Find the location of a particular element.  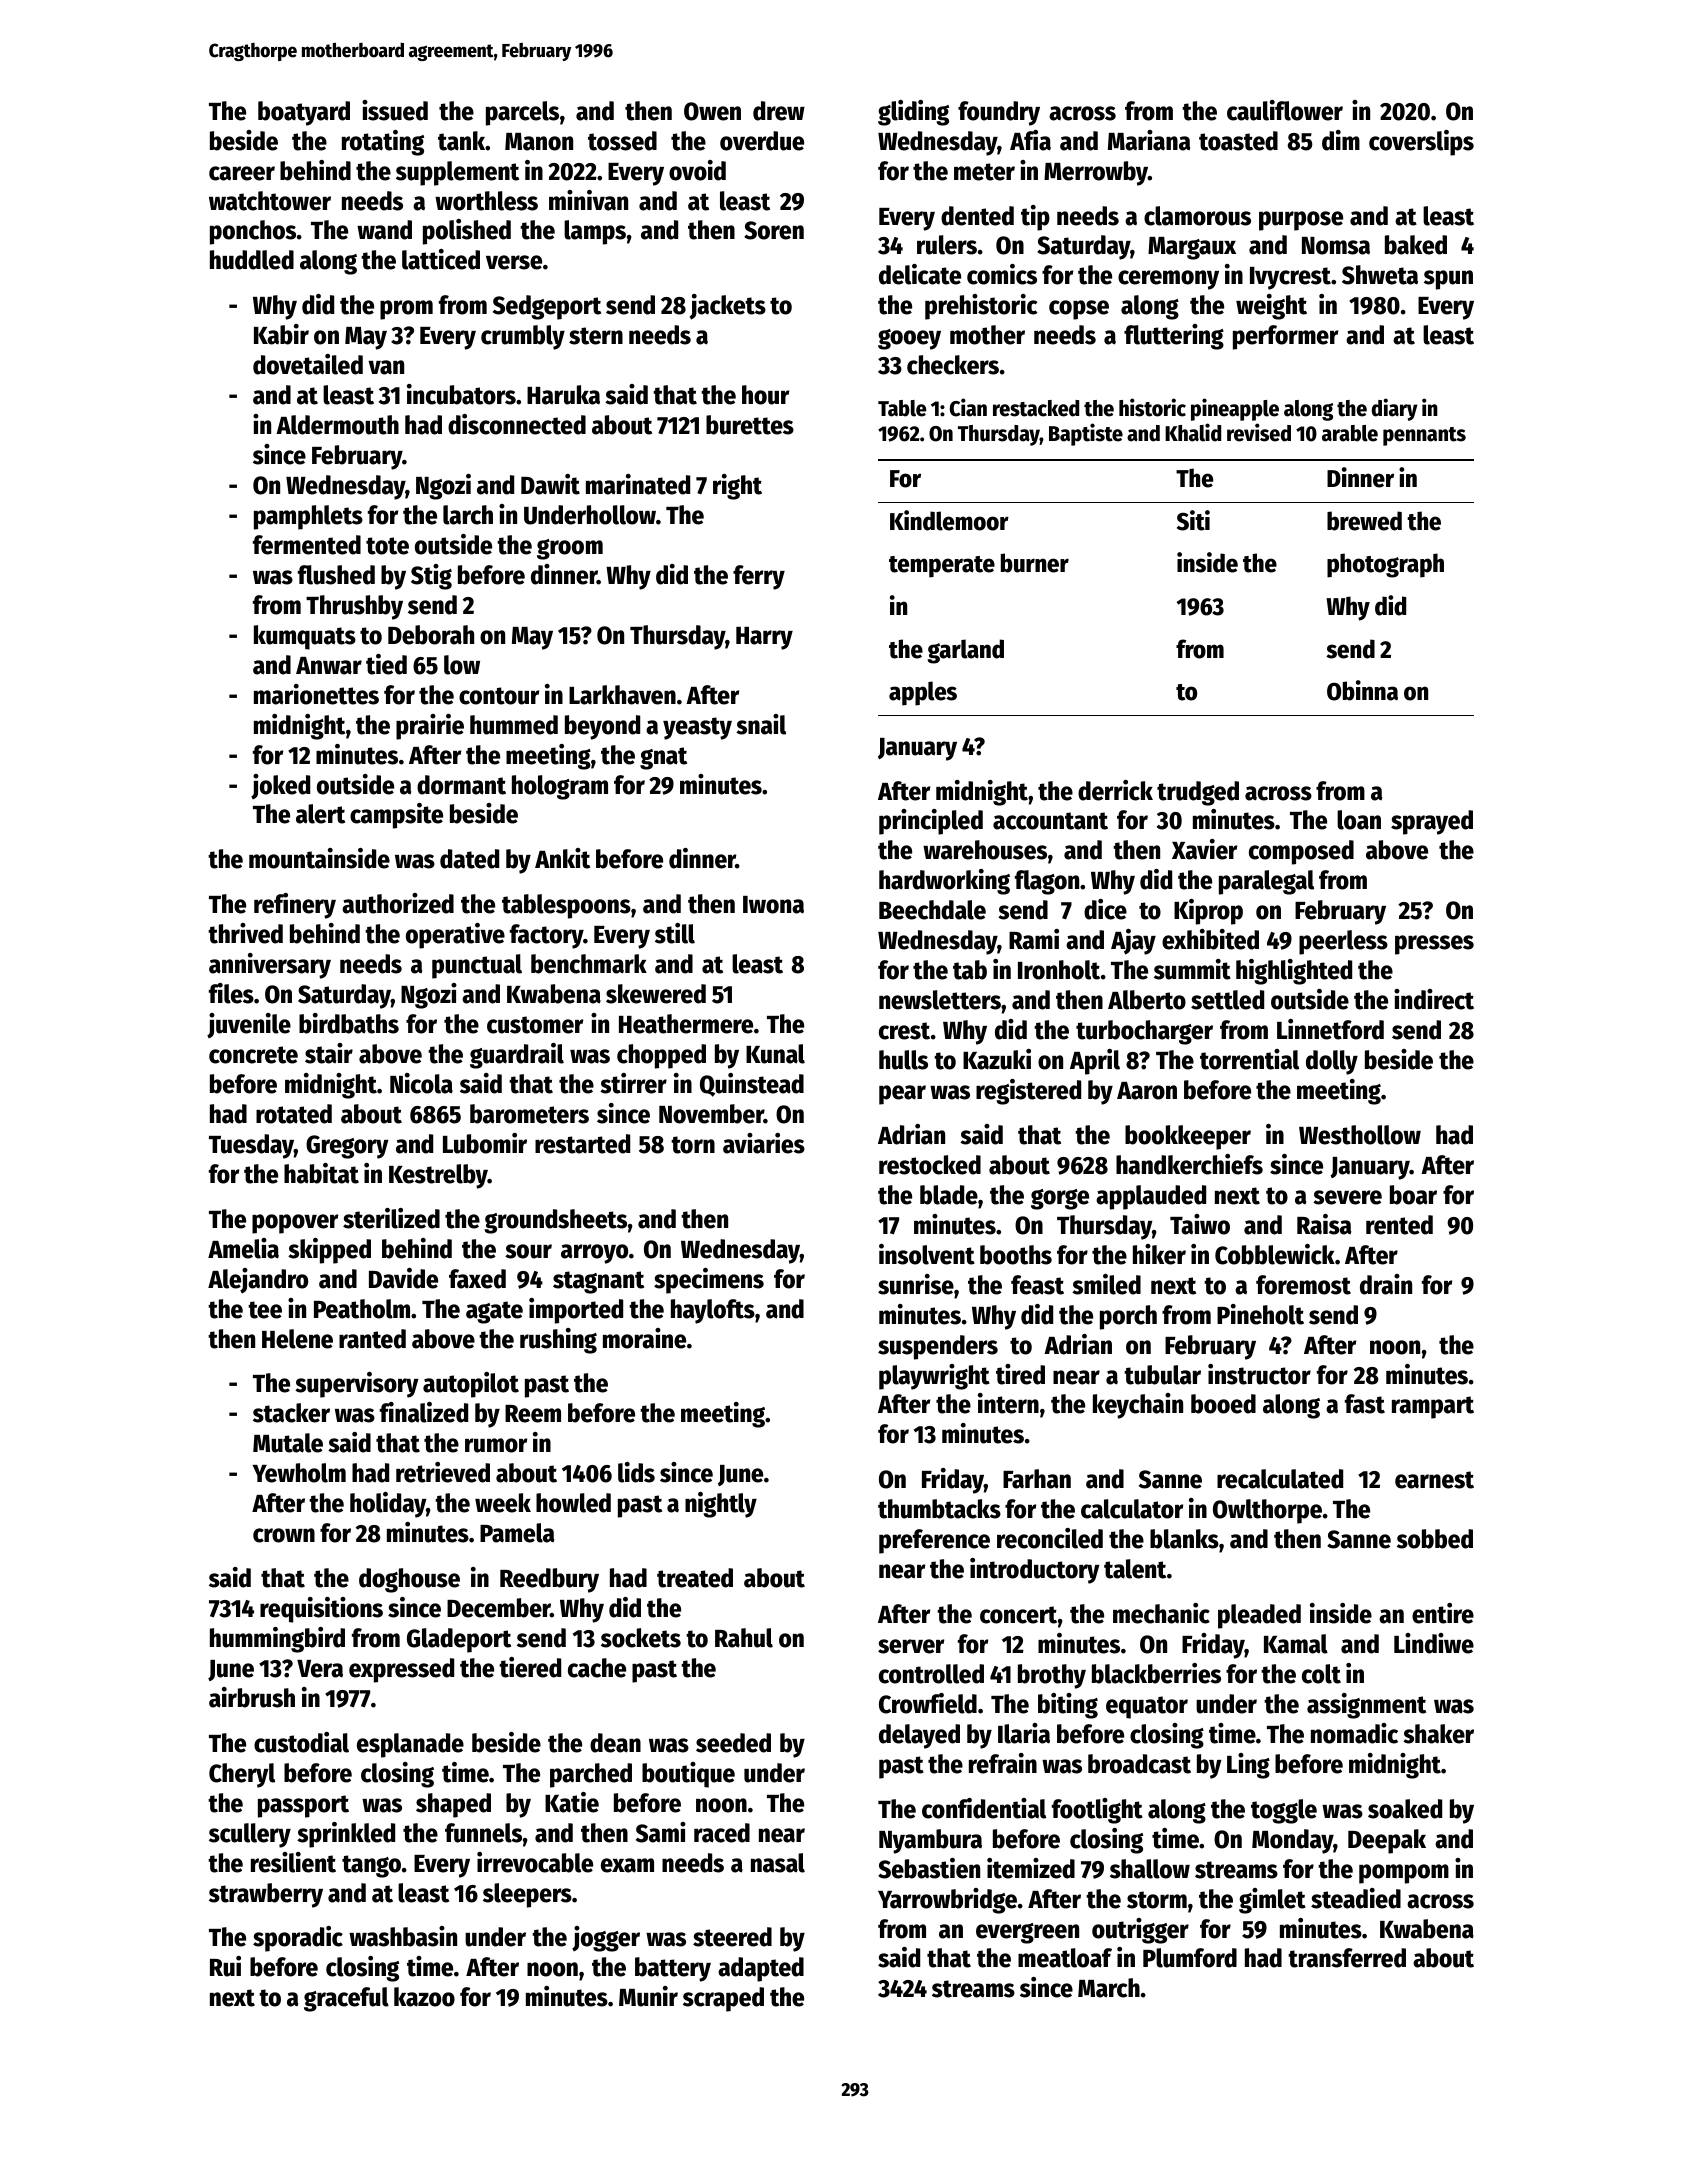

Beechdale is located at coordinates (932, 910).
